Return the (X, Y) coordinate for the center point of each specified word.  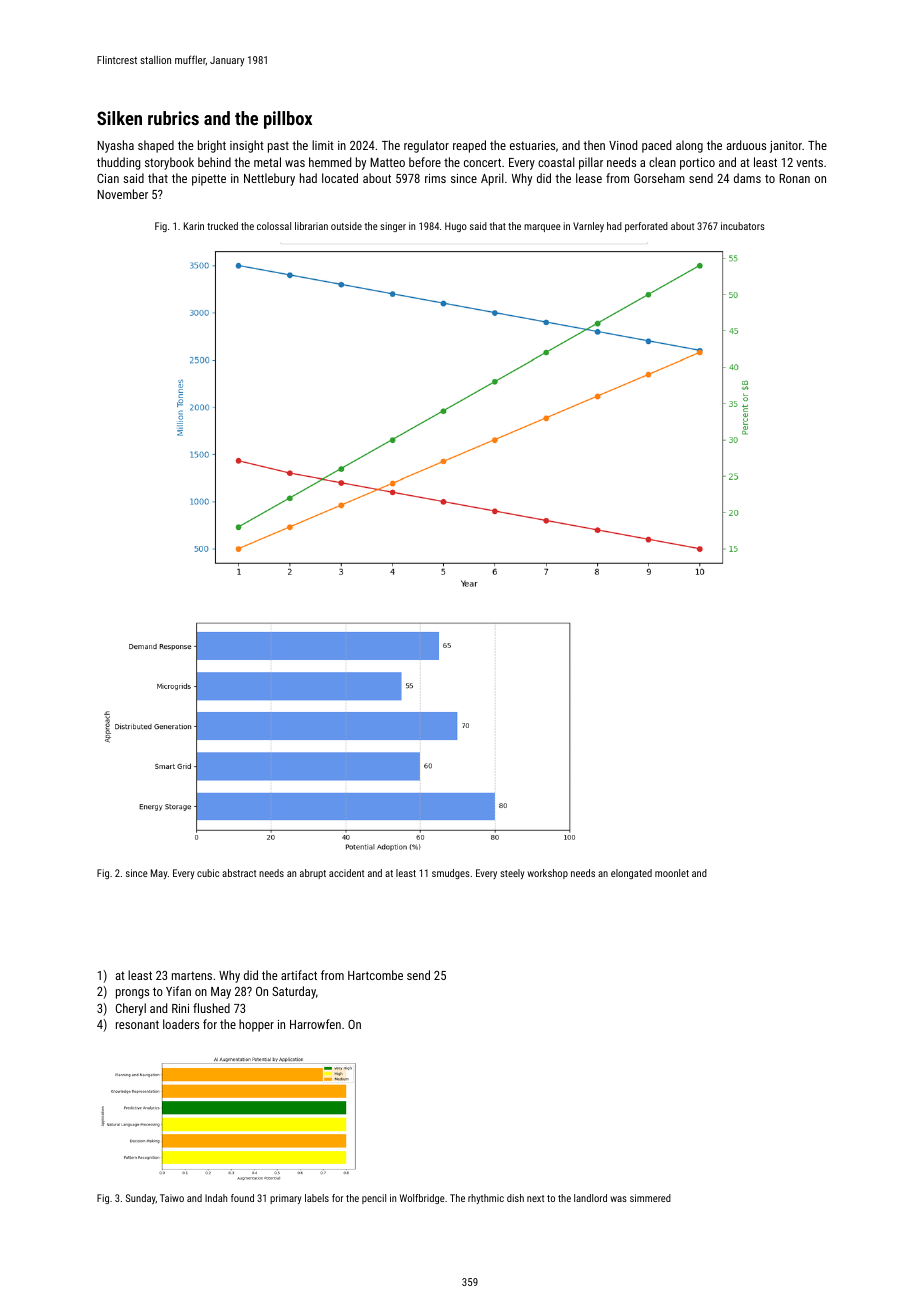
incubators (743, 226)
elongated (631, 874)
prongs (132, 994)
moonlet (672, 873)
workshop (547, 874)
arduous (746, 145)
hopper (256, 1025)
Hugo (456, 227)
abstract (239, 873)
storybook (169, 163)
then (594, 145)
